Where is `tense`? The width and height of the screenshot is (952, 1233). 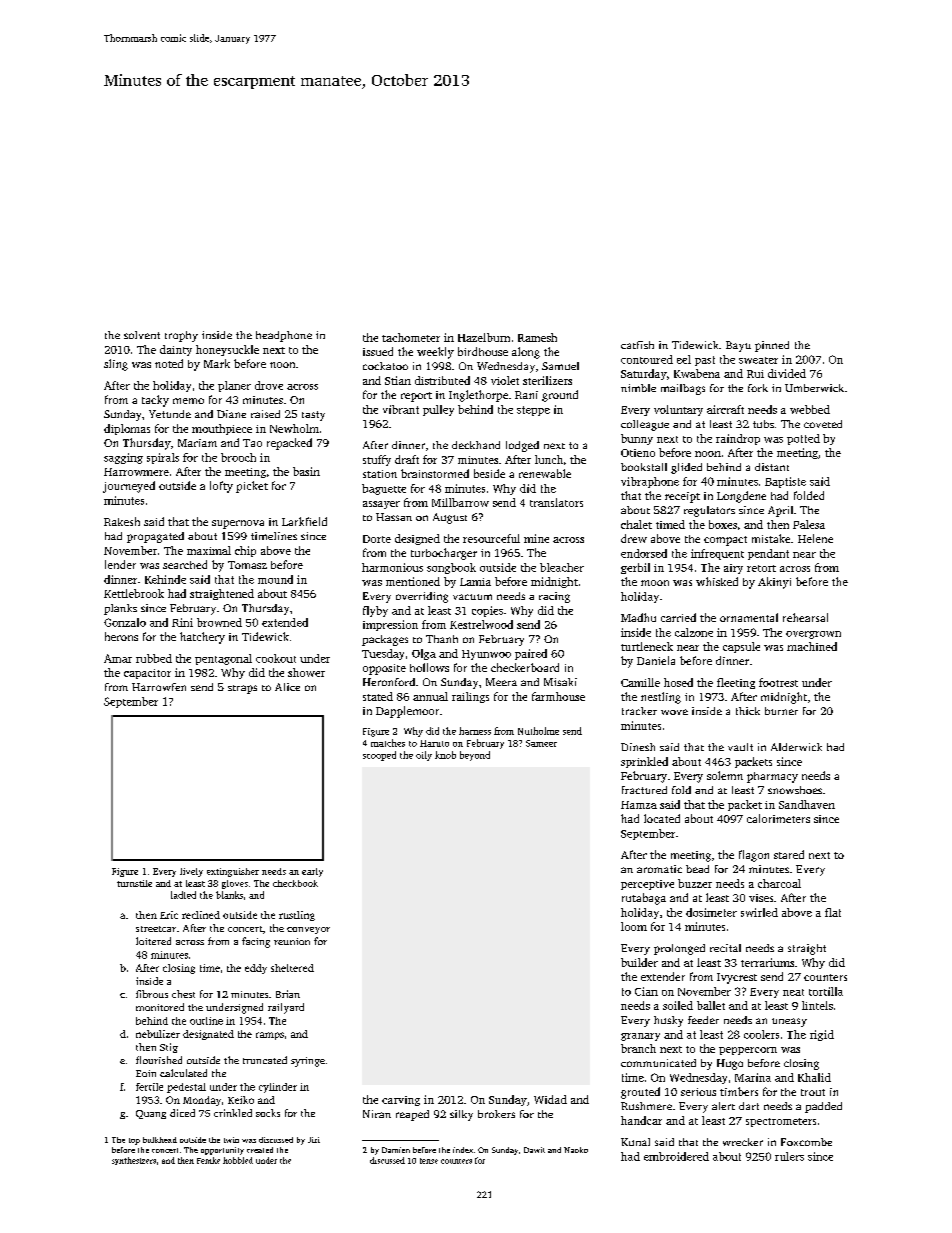 tense is located at coordinates (429, 1161).
